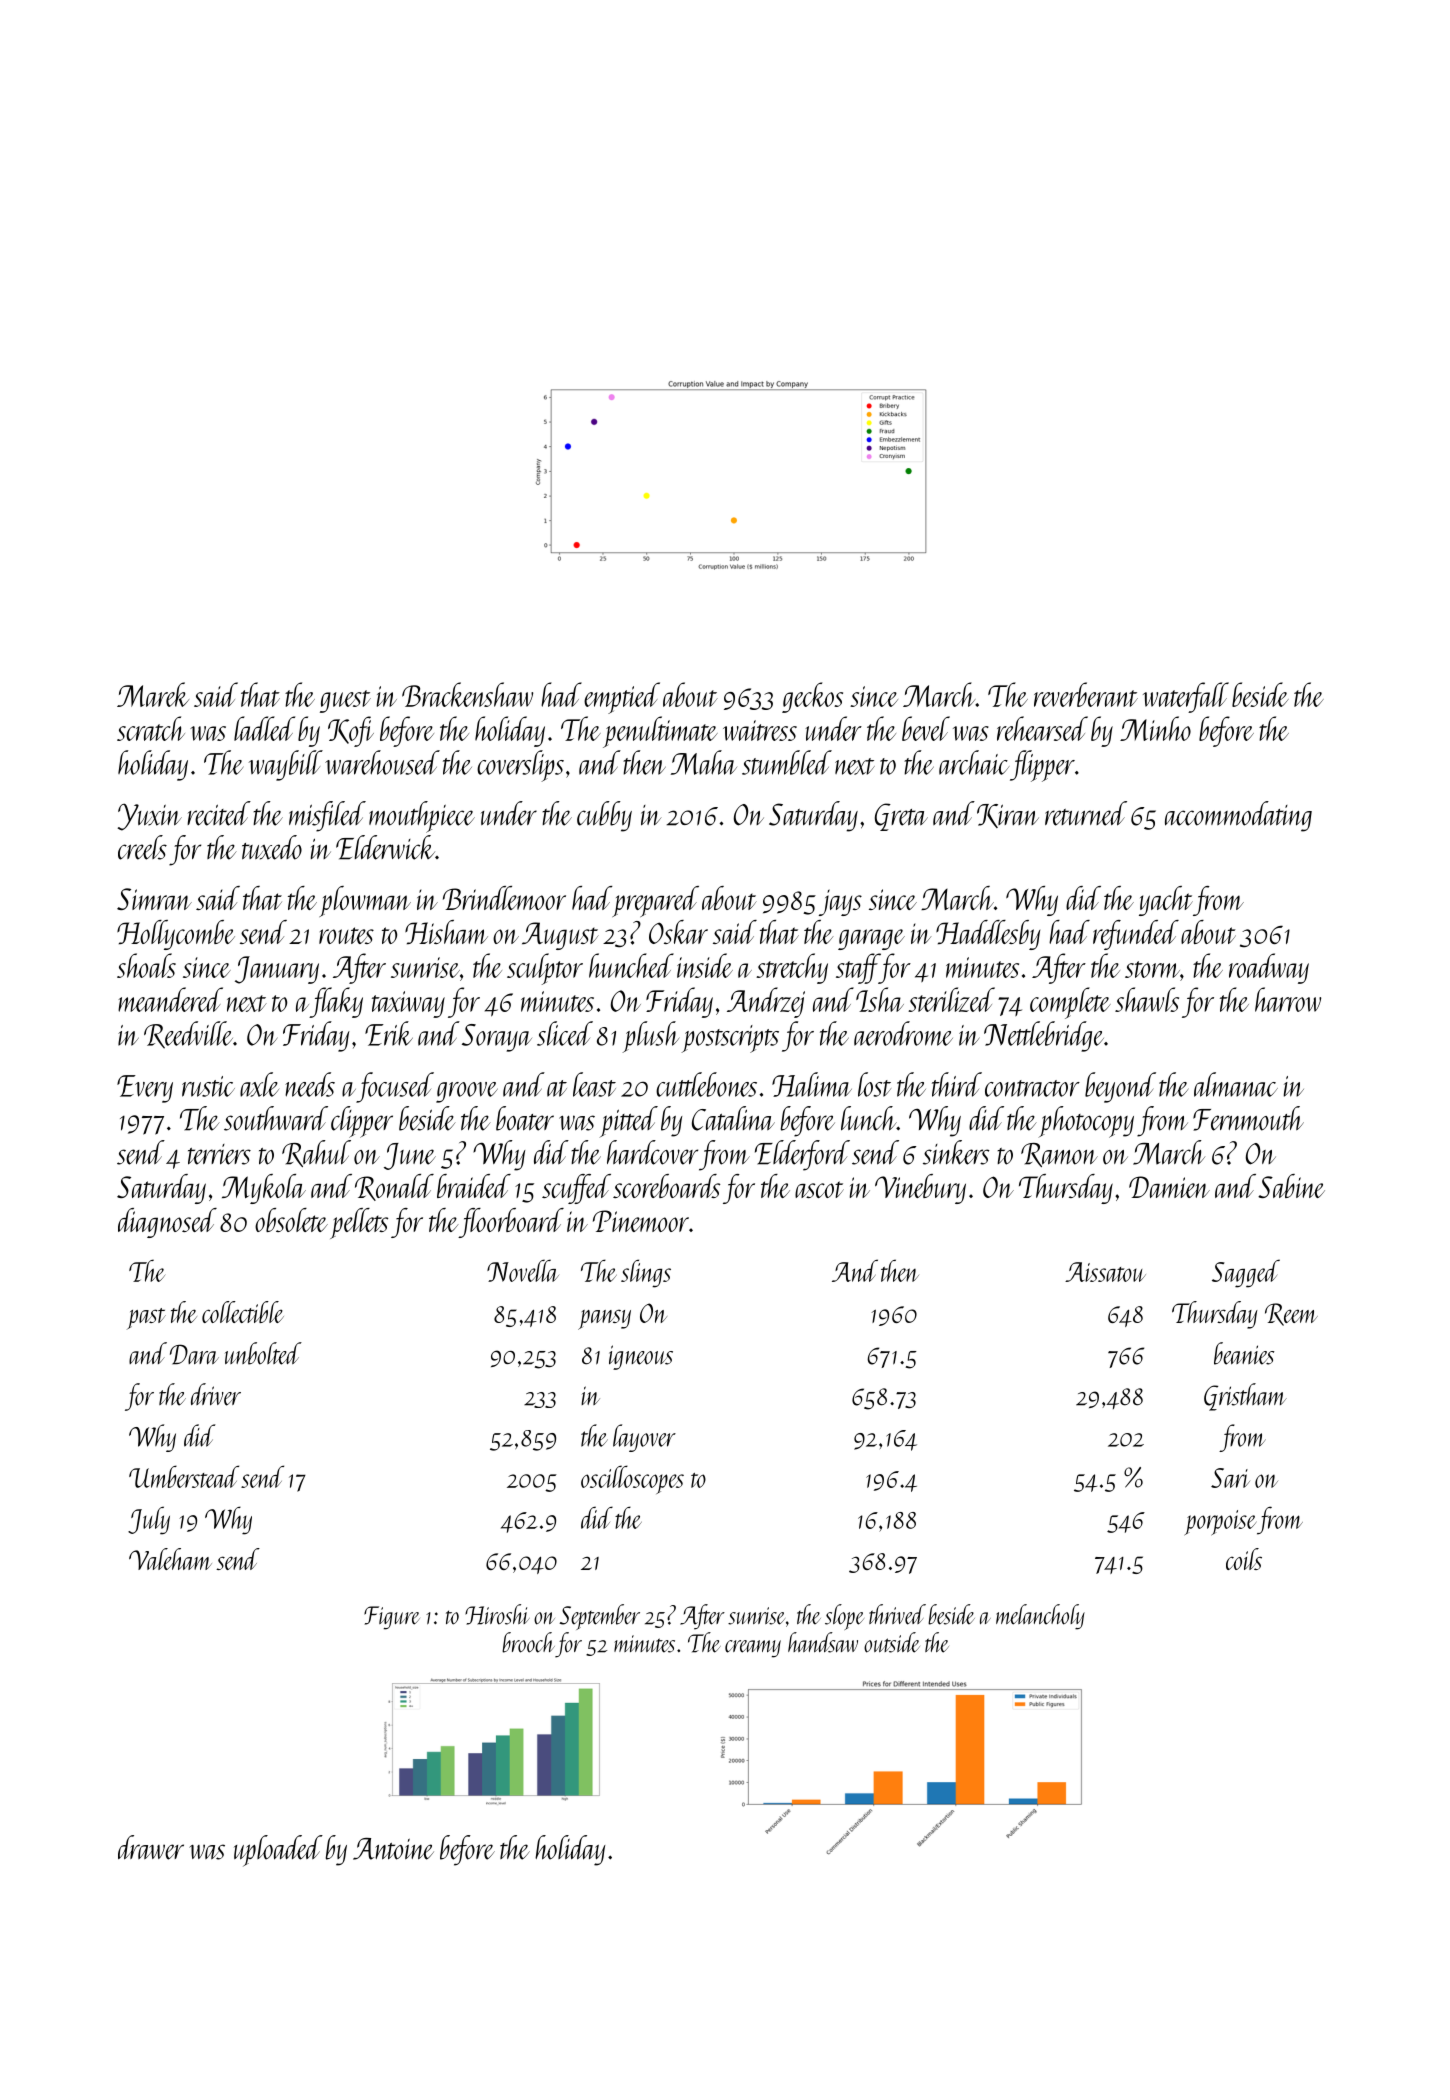  What do you see at coordinates (151, 1847) in the screenshot?
I see `drawer` at bounding box center [151, 1847].
